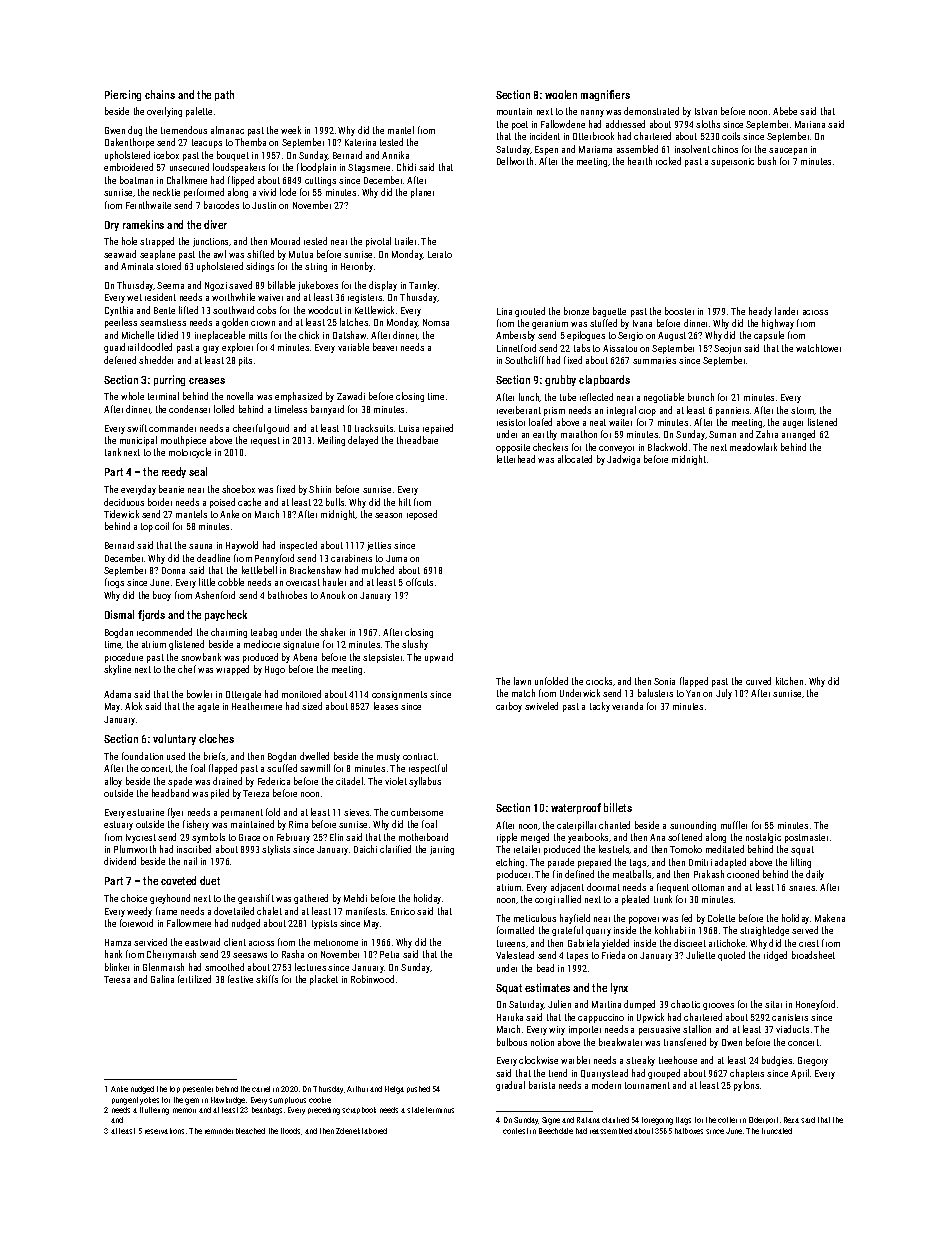 The height and width of the image is (1233, 952). Describe the element at coordinates (391, 142) in the image. I see `tested` at that location.
